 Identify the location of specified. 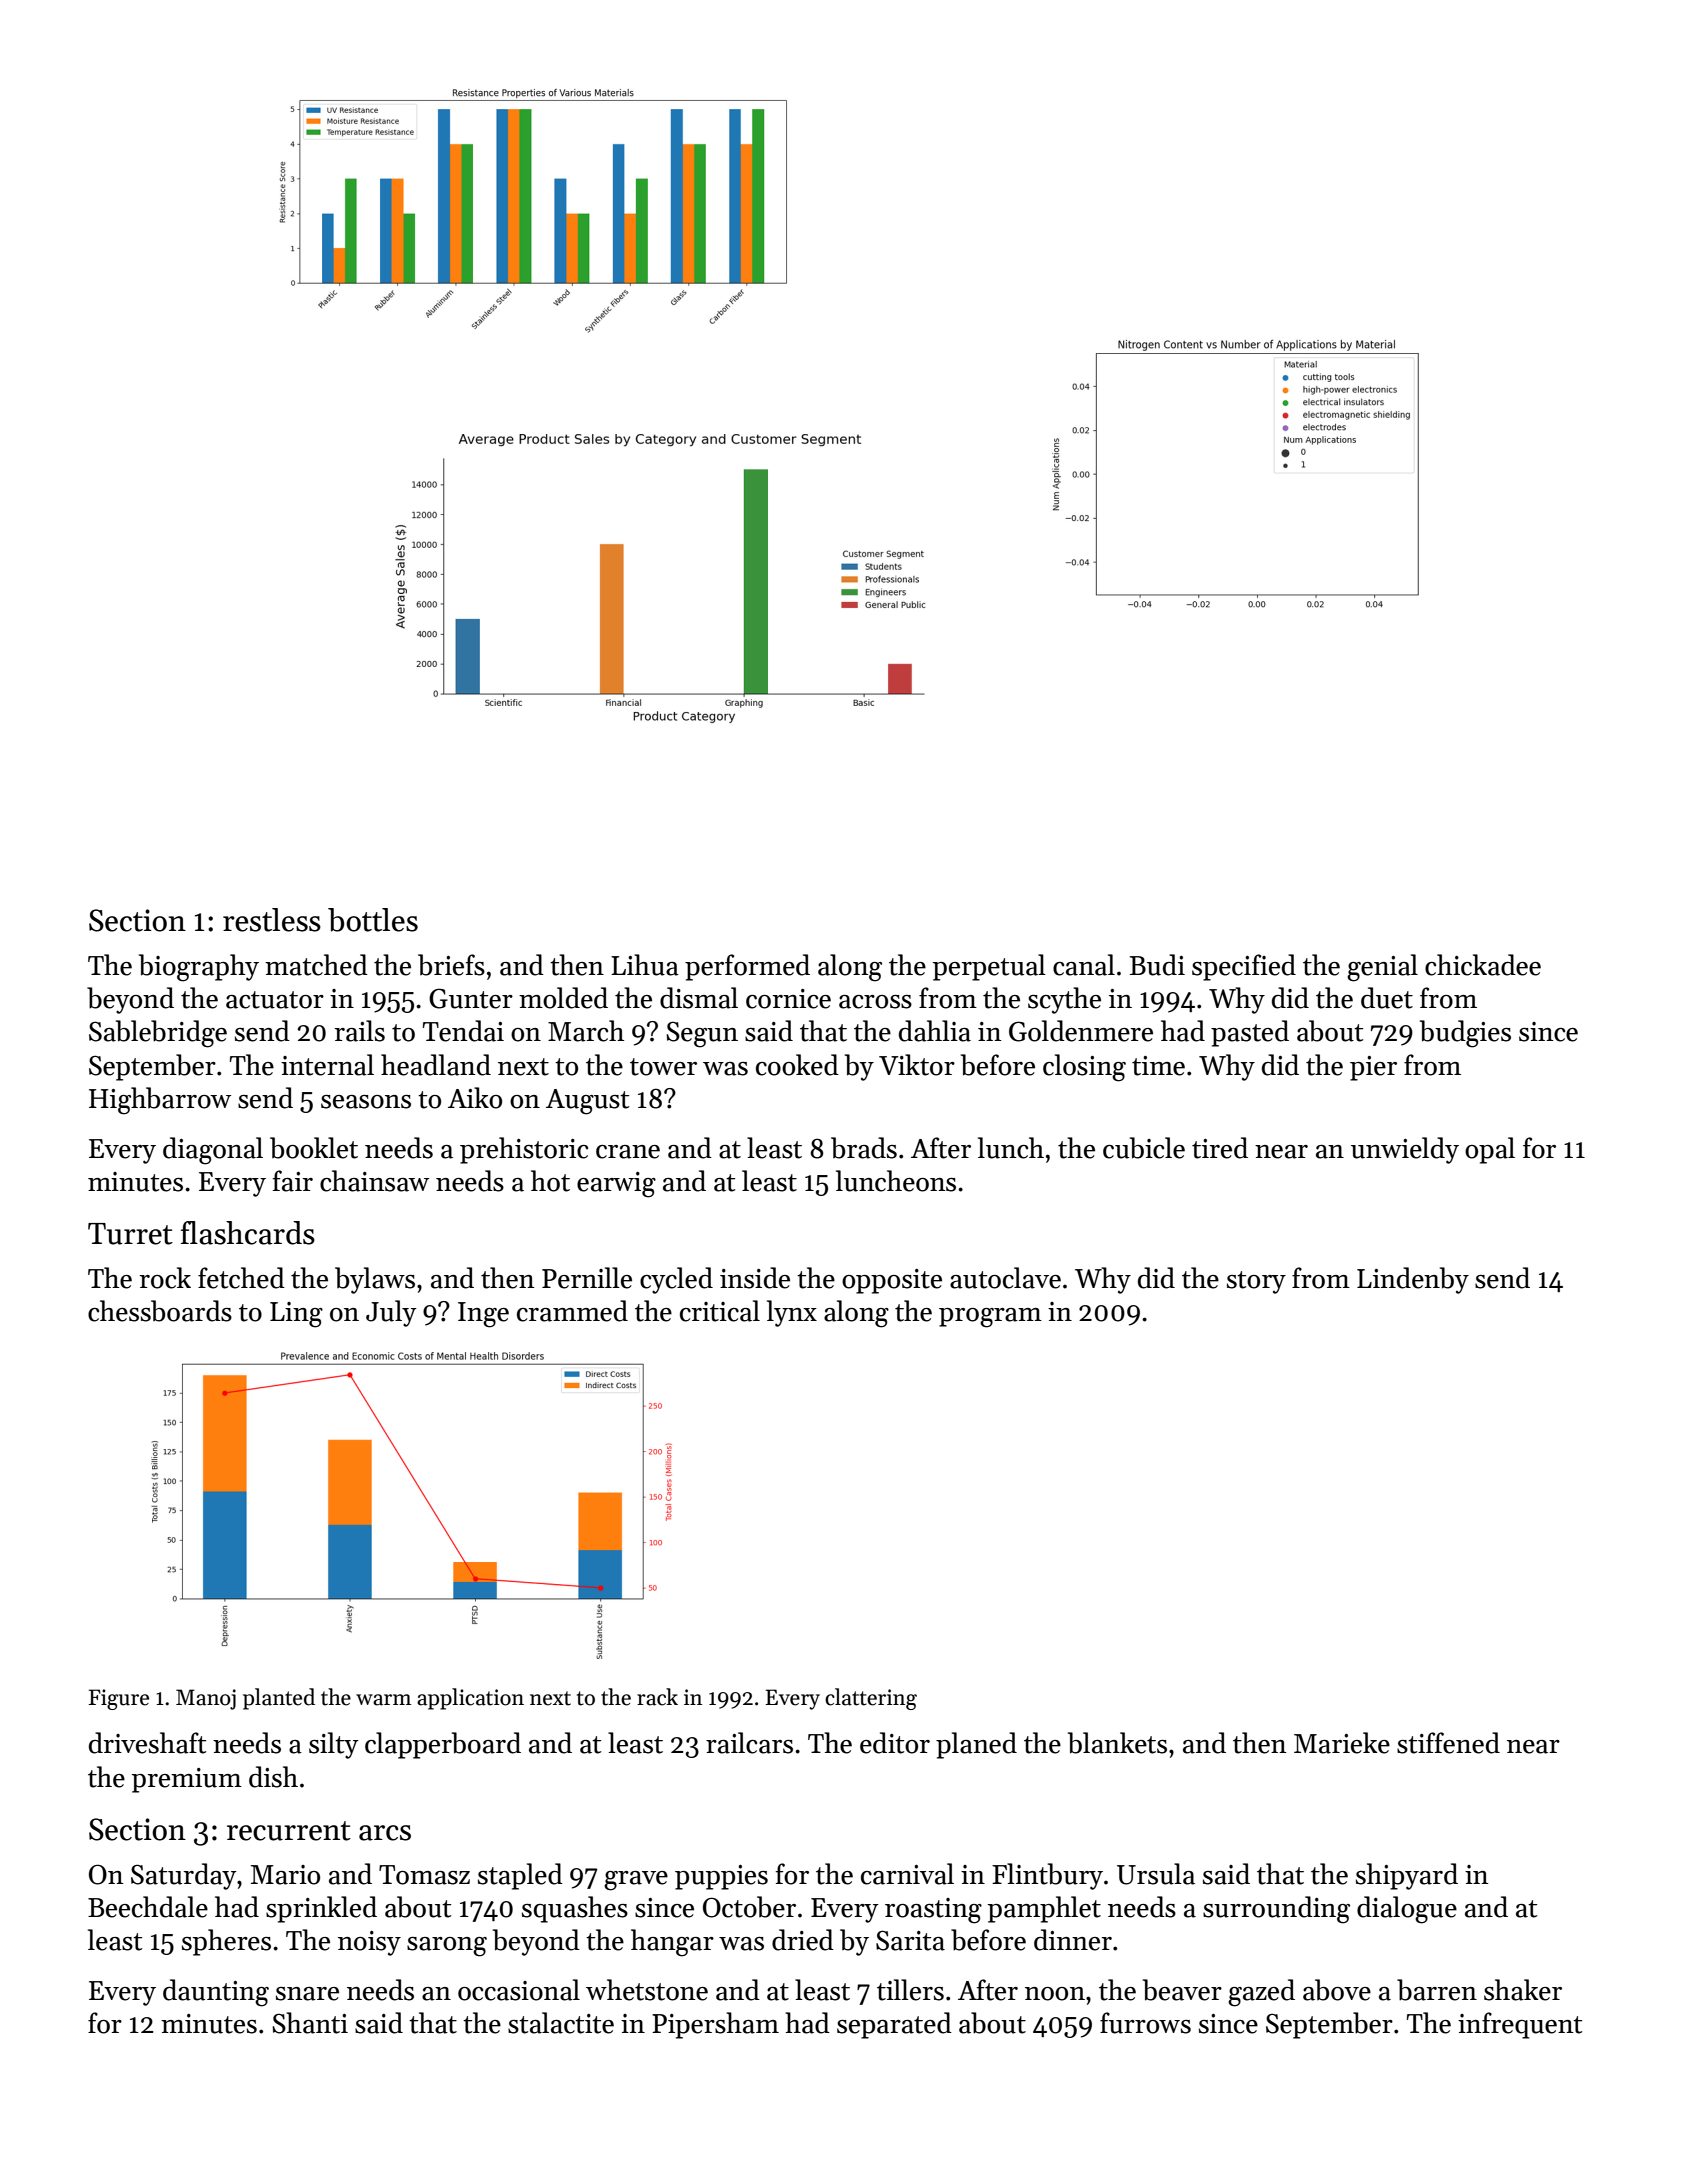
(1244, 967).
